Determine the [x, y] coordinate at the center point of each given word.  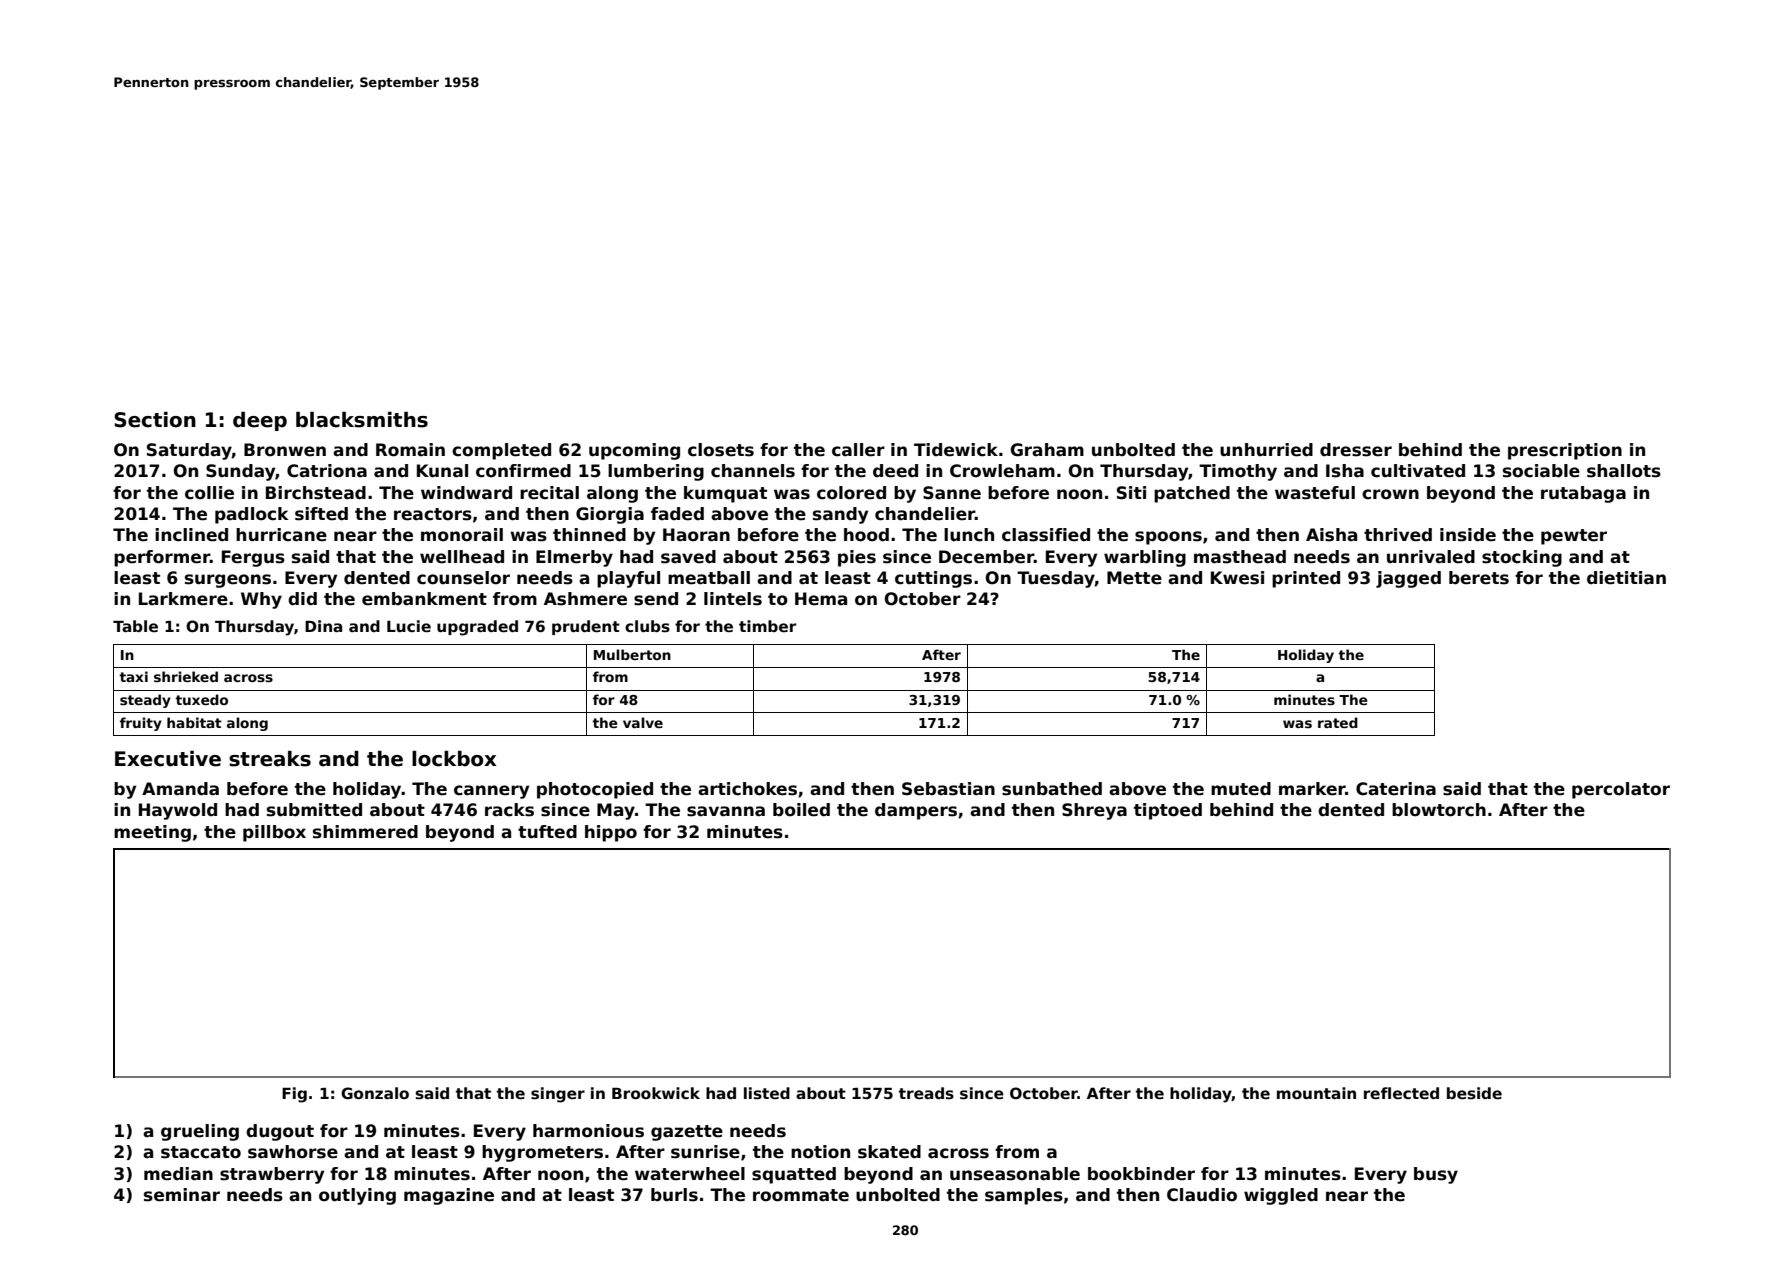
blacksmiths [362, 420]
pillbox [274, 833]
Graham [1047, 450]
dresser [1356, 450]
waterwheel [690, 1174]
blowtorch [1439, 810]
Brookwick [656, 1093]
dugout [280, 1132]
